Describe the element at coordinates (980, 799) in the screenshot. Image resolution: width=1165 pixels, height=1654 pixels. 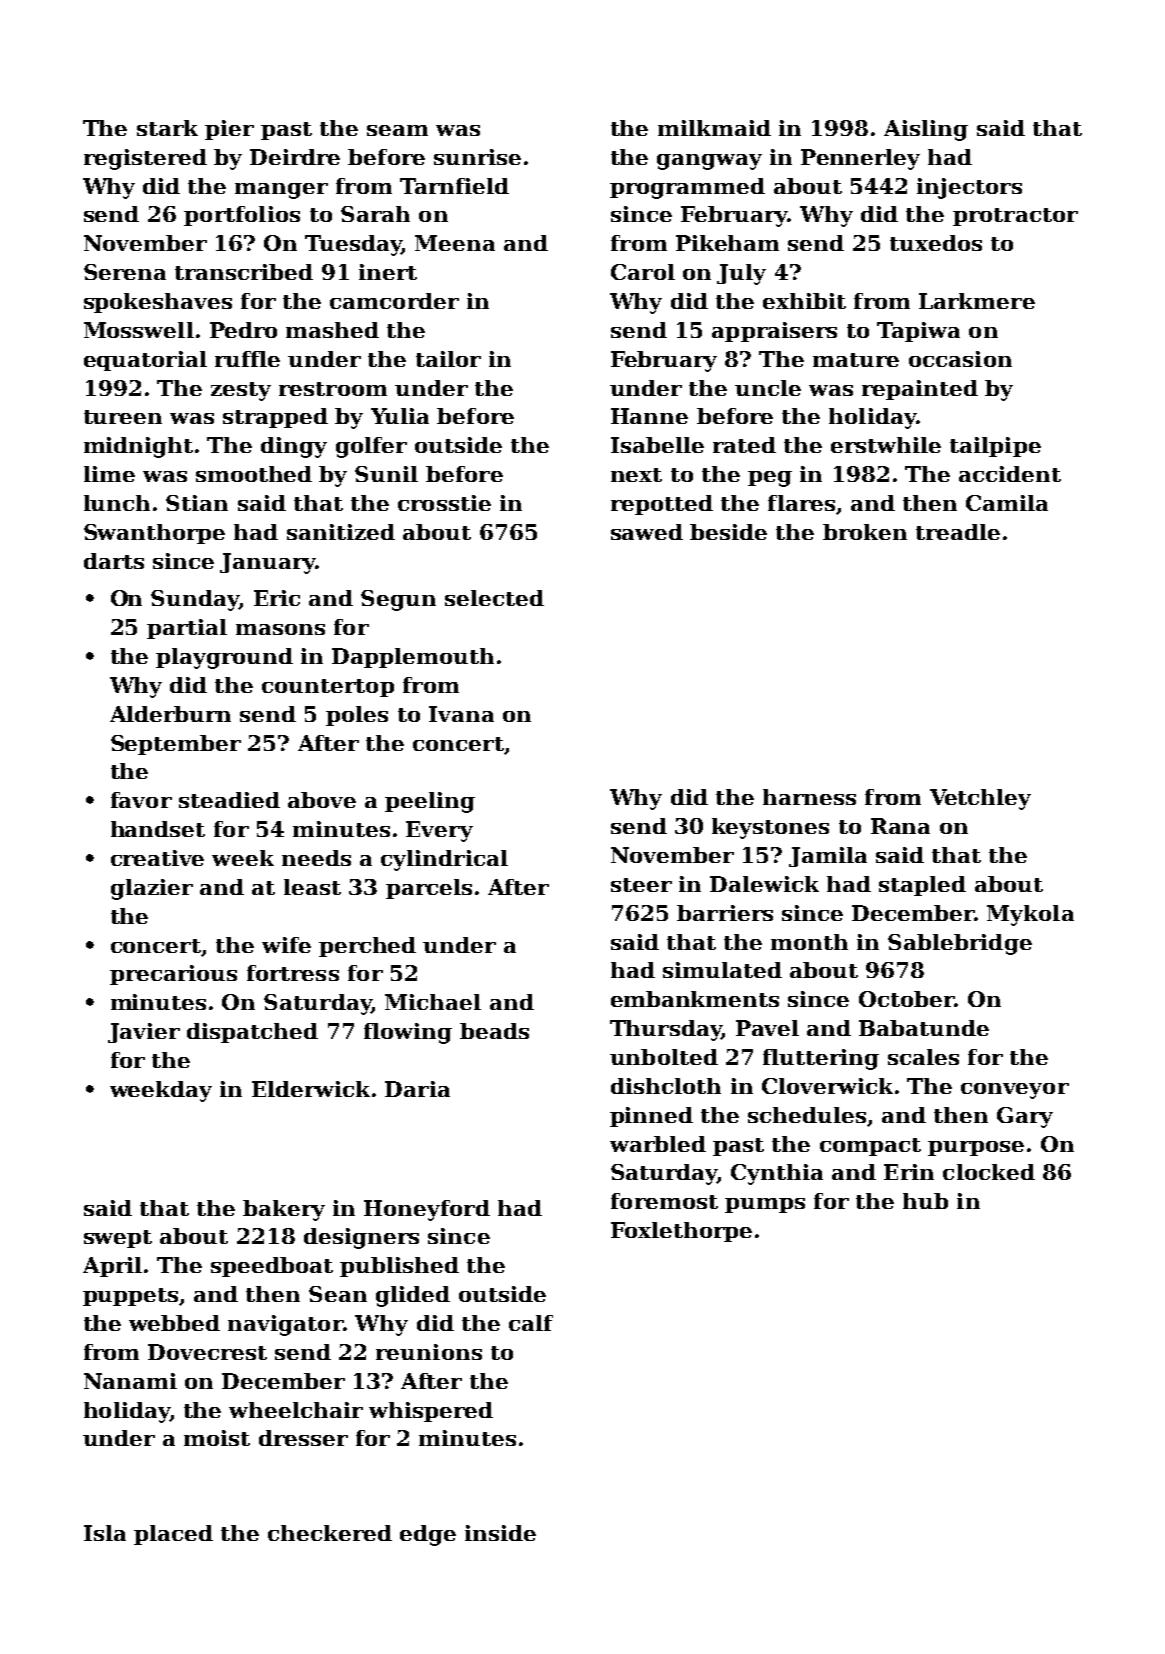
I see `Vetchley` at that location.
